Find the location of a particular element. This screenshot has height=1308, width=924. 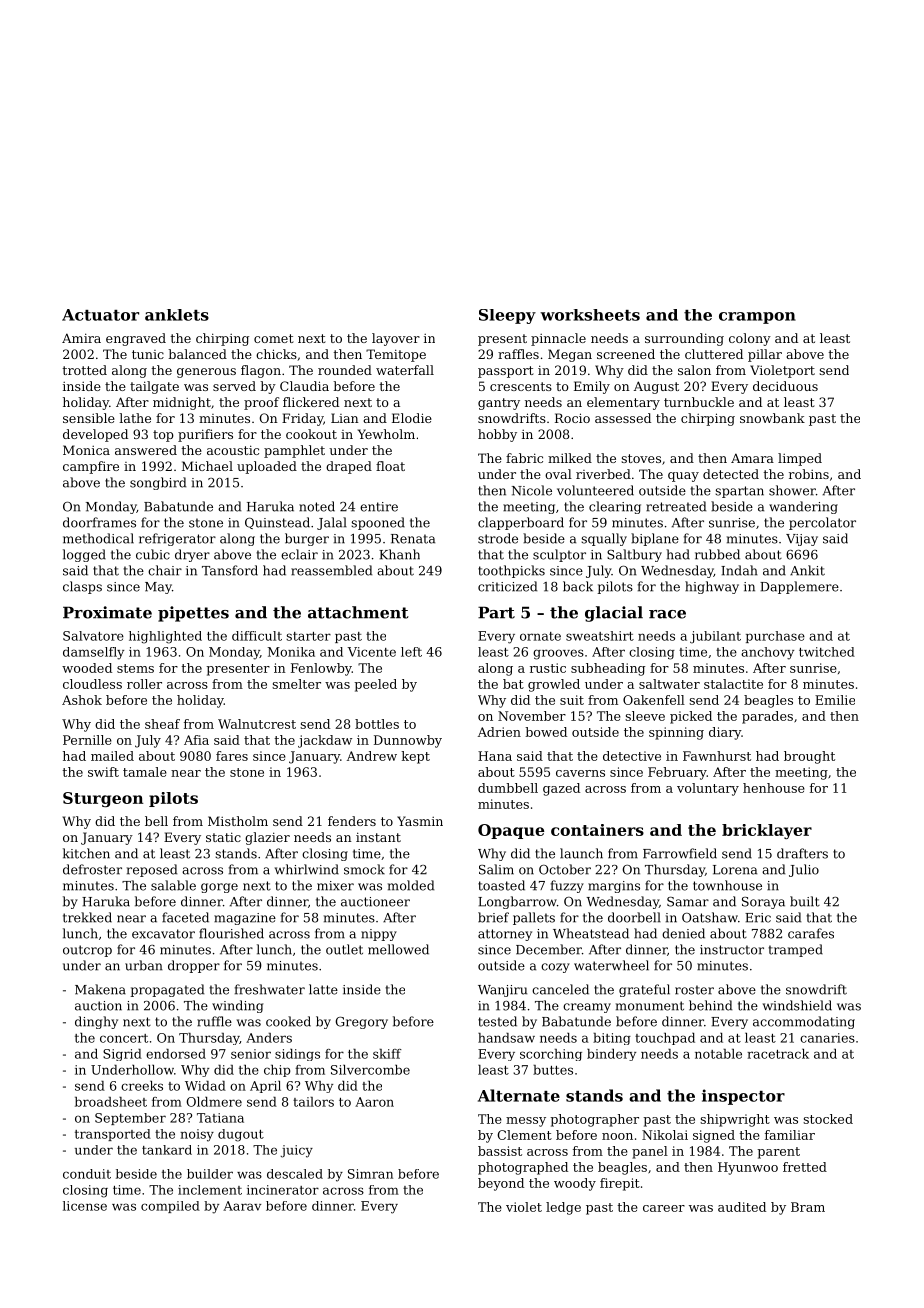

crescents is located at coordinates (521, 386).
